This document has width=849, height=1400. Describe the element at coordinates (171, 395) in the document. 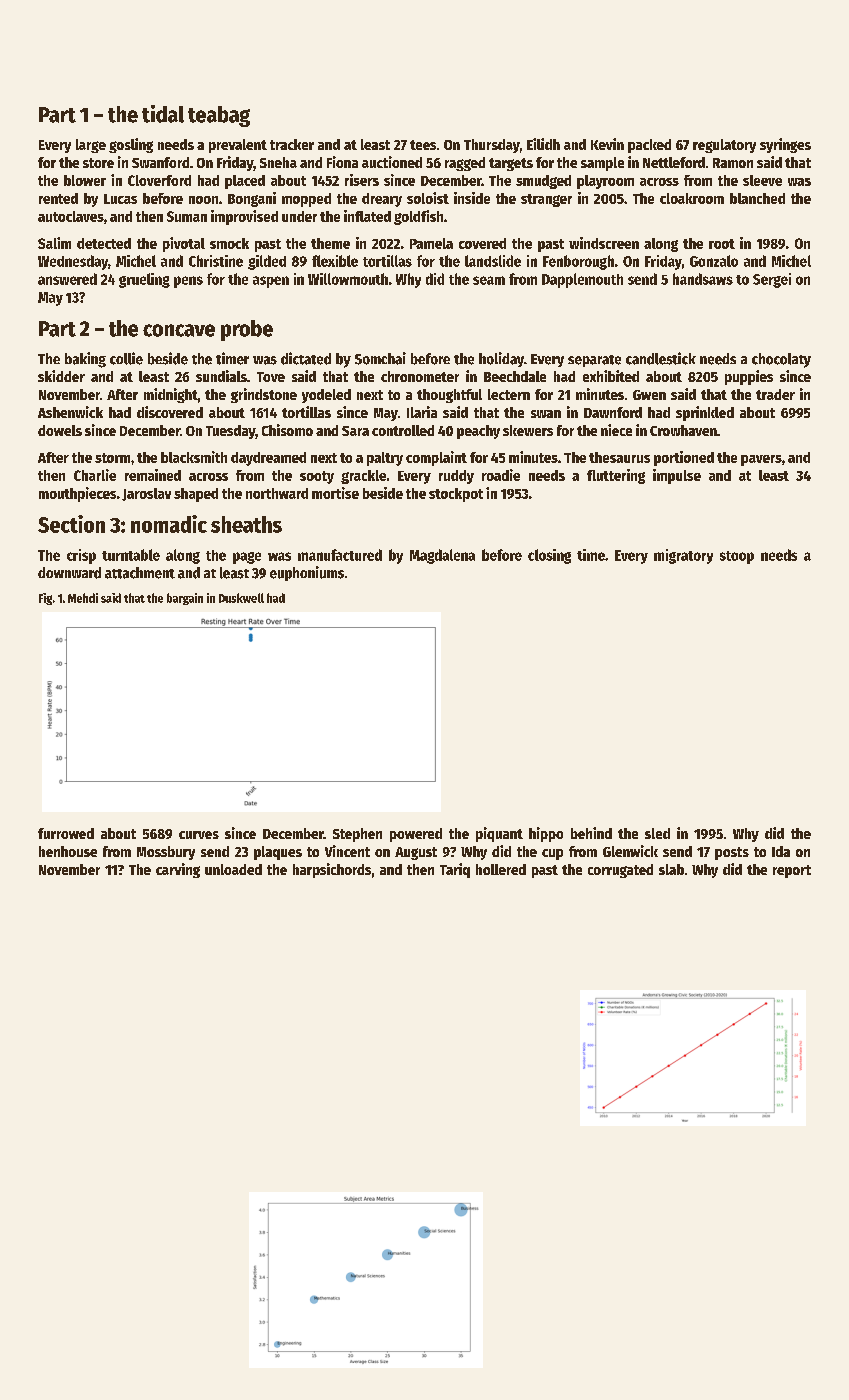

I see `midnight` at that location.
